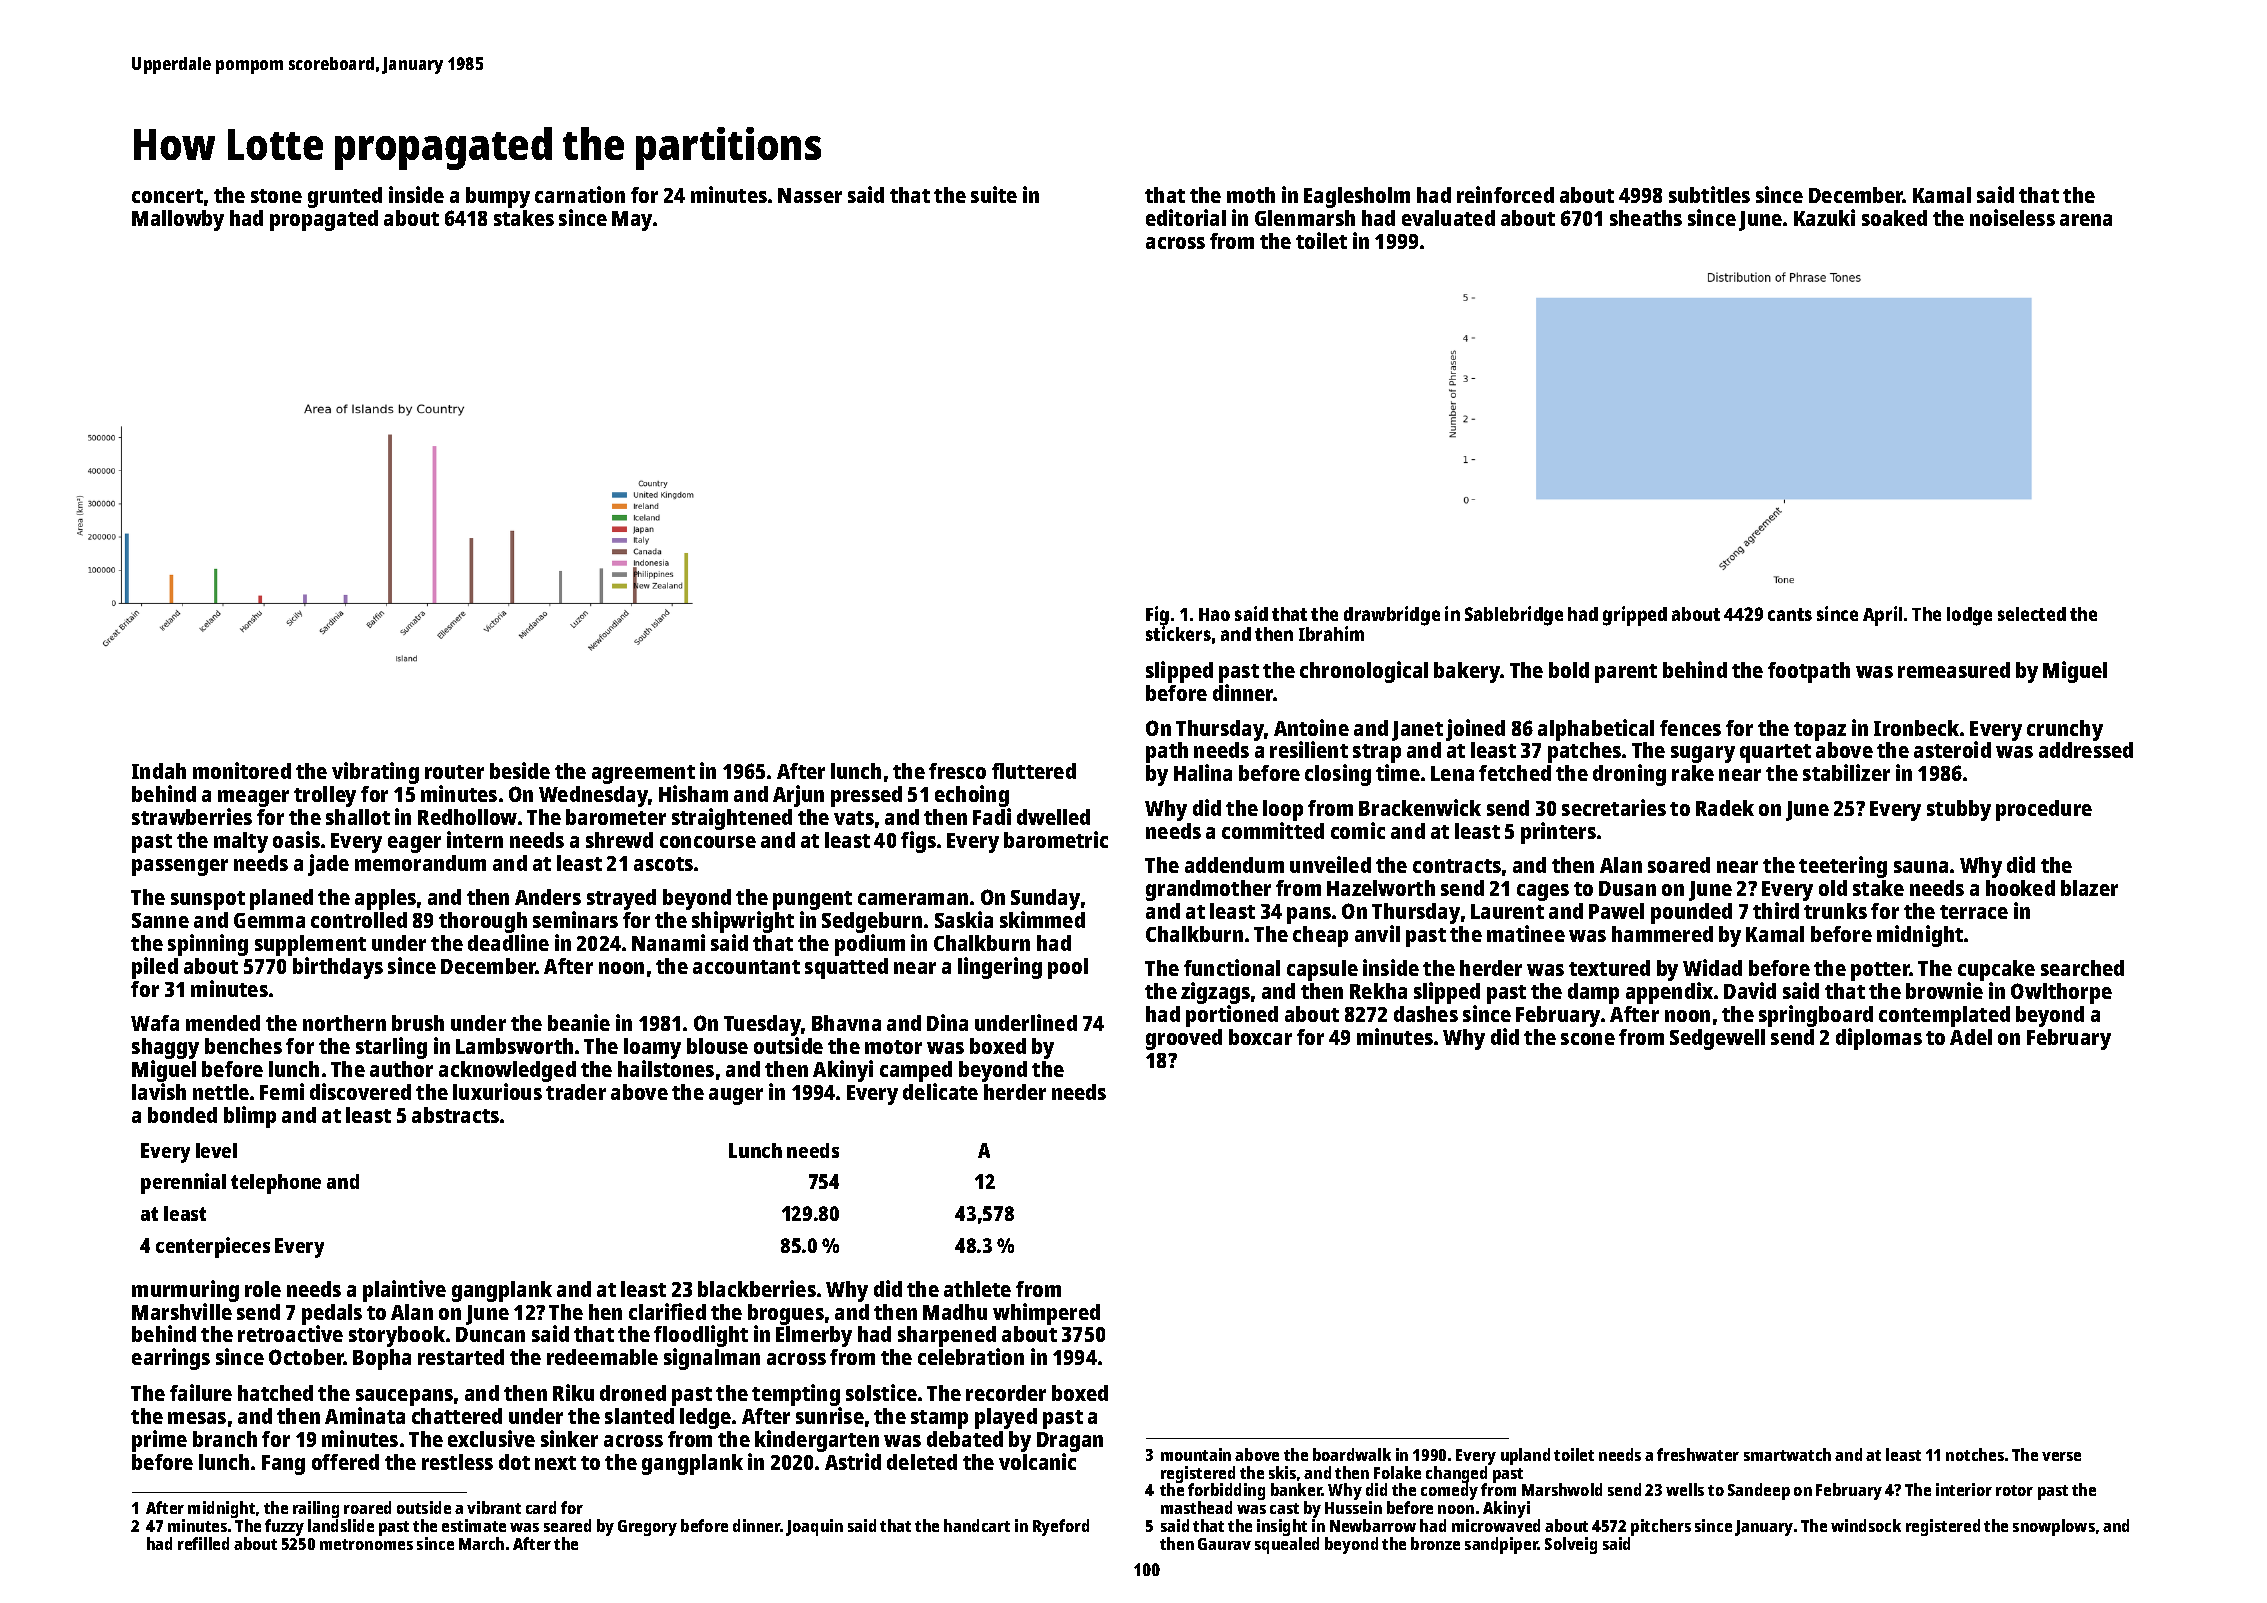  Describe the element at coordinates (2086, 220) in the document. I see `arena` at that location.
